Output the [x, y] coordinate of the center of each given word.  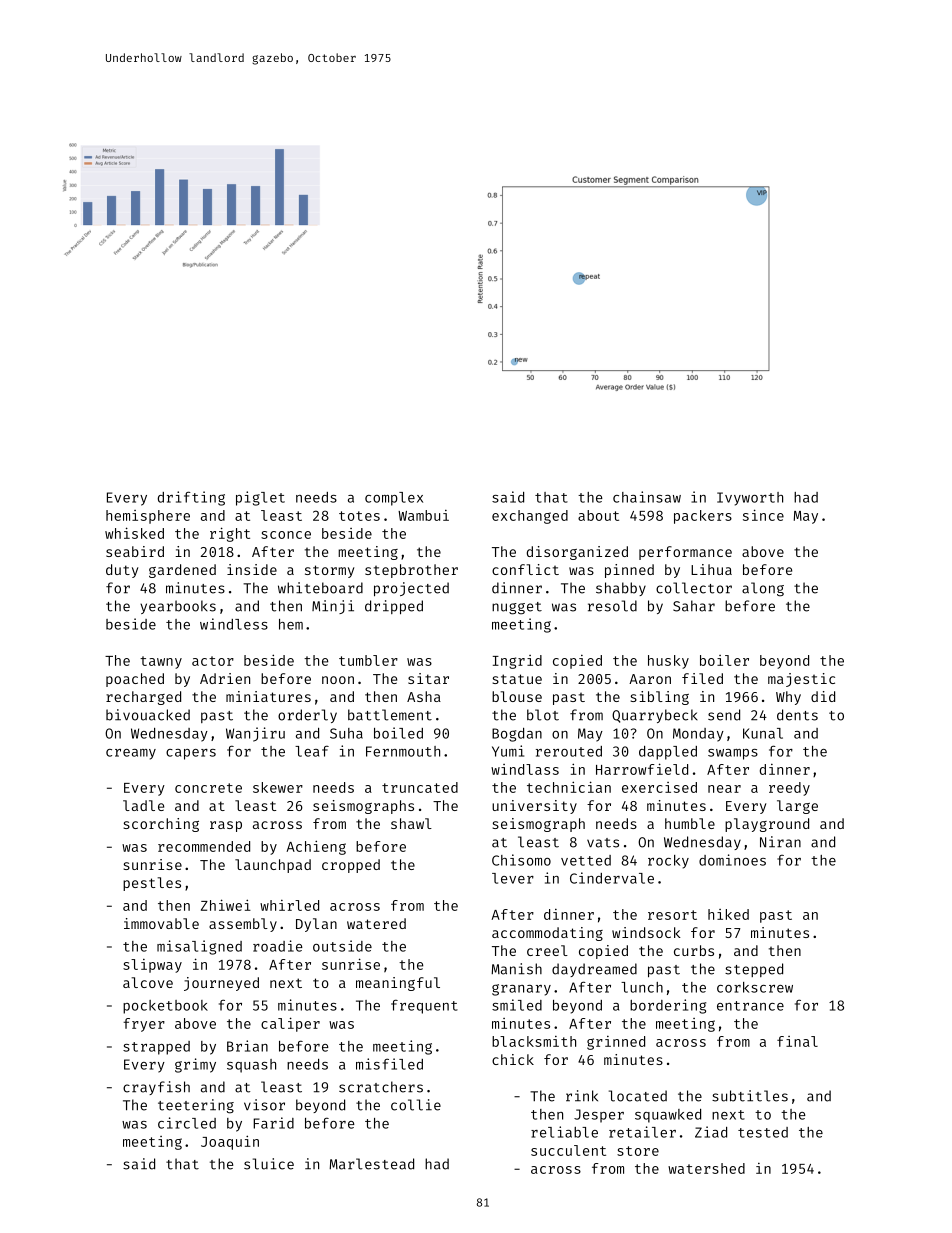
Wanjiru [255, 734]
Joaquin [230, 1142]
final [797, 1041]
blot [543, 715]
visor [264, 1105]
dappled [668, 753]
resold [612, 606]
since [763, 515]
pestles [152, 884]
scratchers [381, 1087]
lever [513, 878]
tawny [161, 662]
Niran [780, 842]
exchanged [530, 517]
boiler [724, 660]
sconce [286, 535]
